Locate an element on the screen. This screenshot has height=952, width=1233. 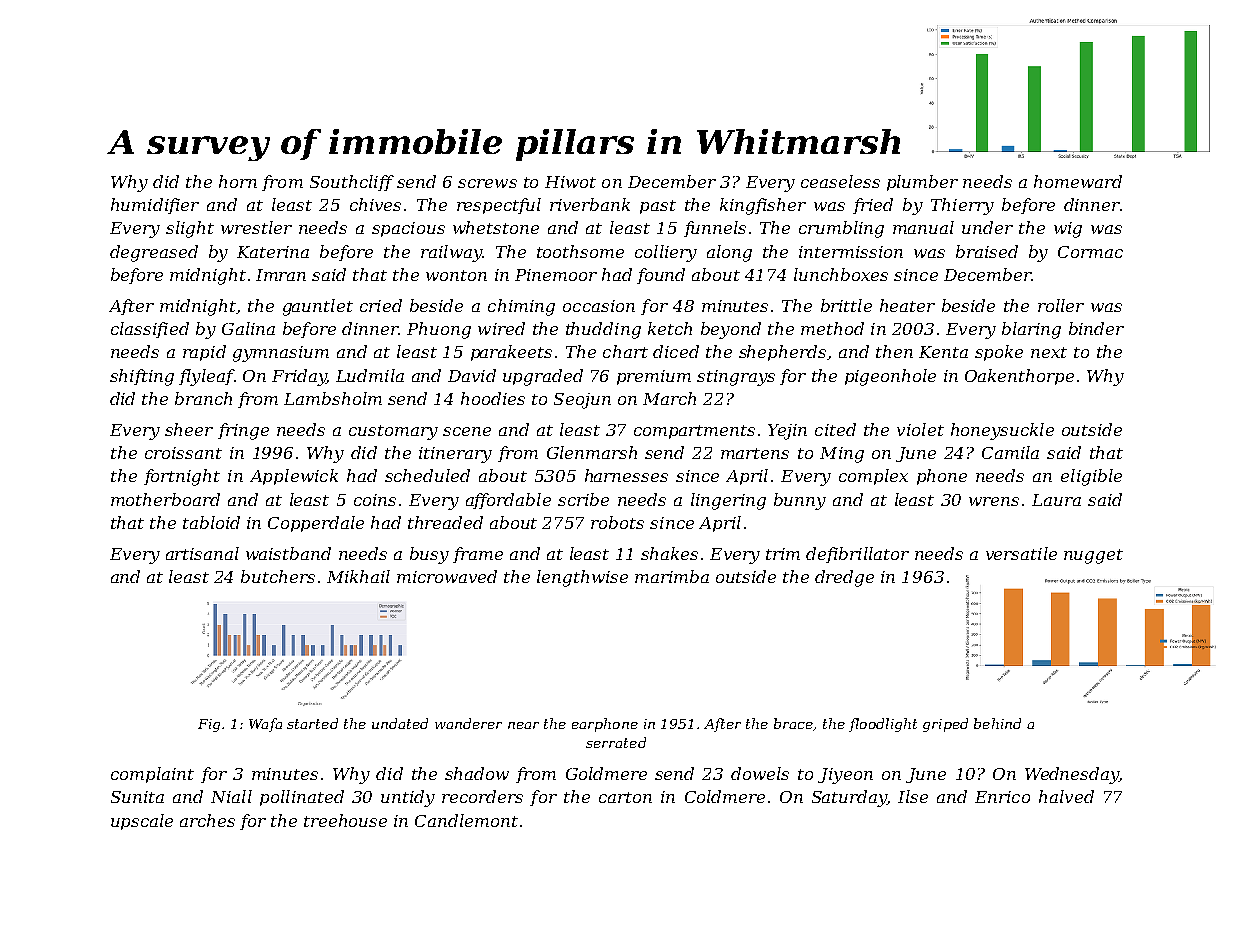
plumber is located at coordinates (922, 183).
